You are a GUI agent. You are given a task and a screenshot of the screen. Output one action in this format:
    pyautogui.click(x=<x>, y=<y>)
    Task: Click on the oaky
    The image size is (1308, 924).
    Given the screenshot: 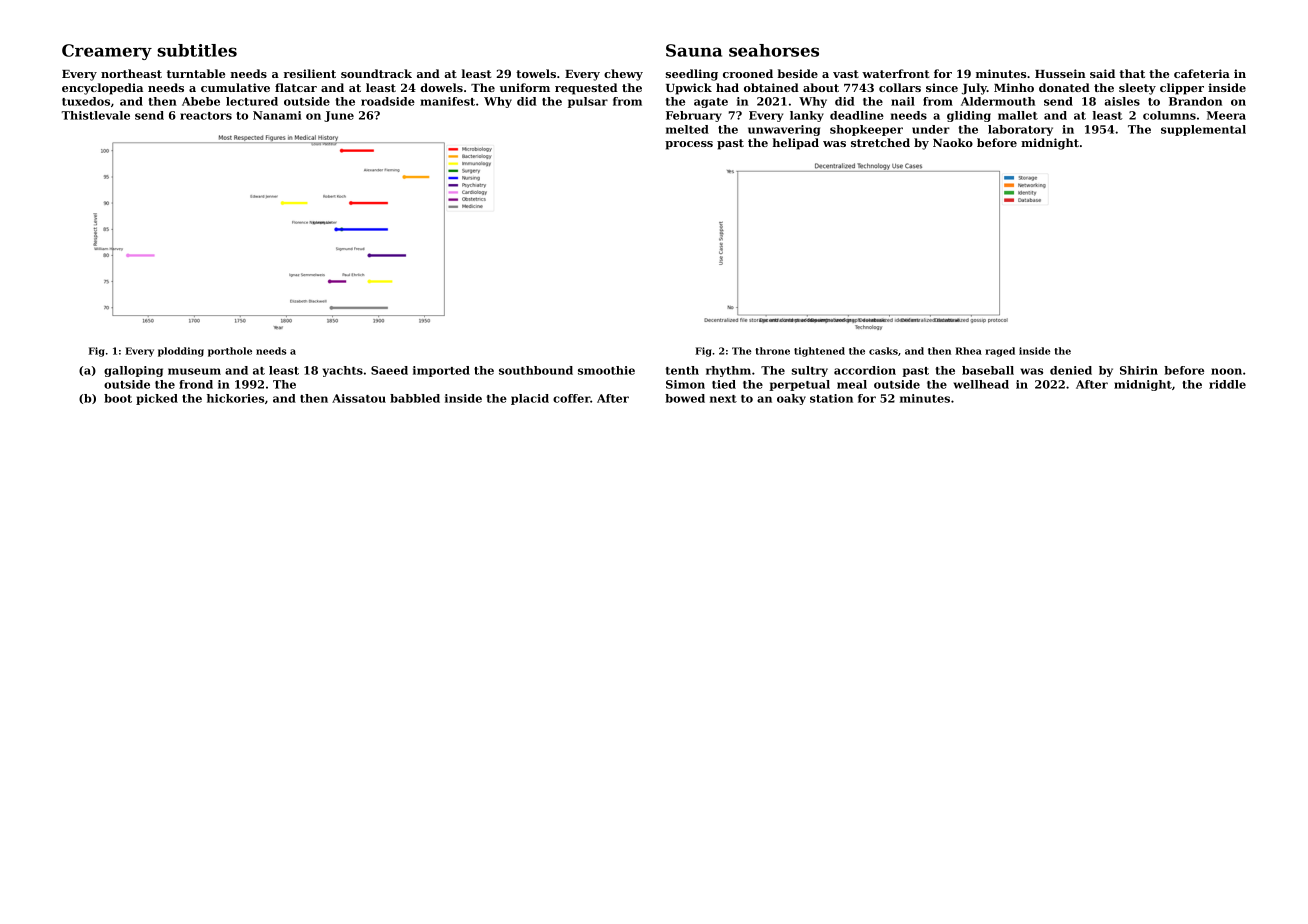 What is the action you would take?
    pyautogui.click(x=791, y=399)
